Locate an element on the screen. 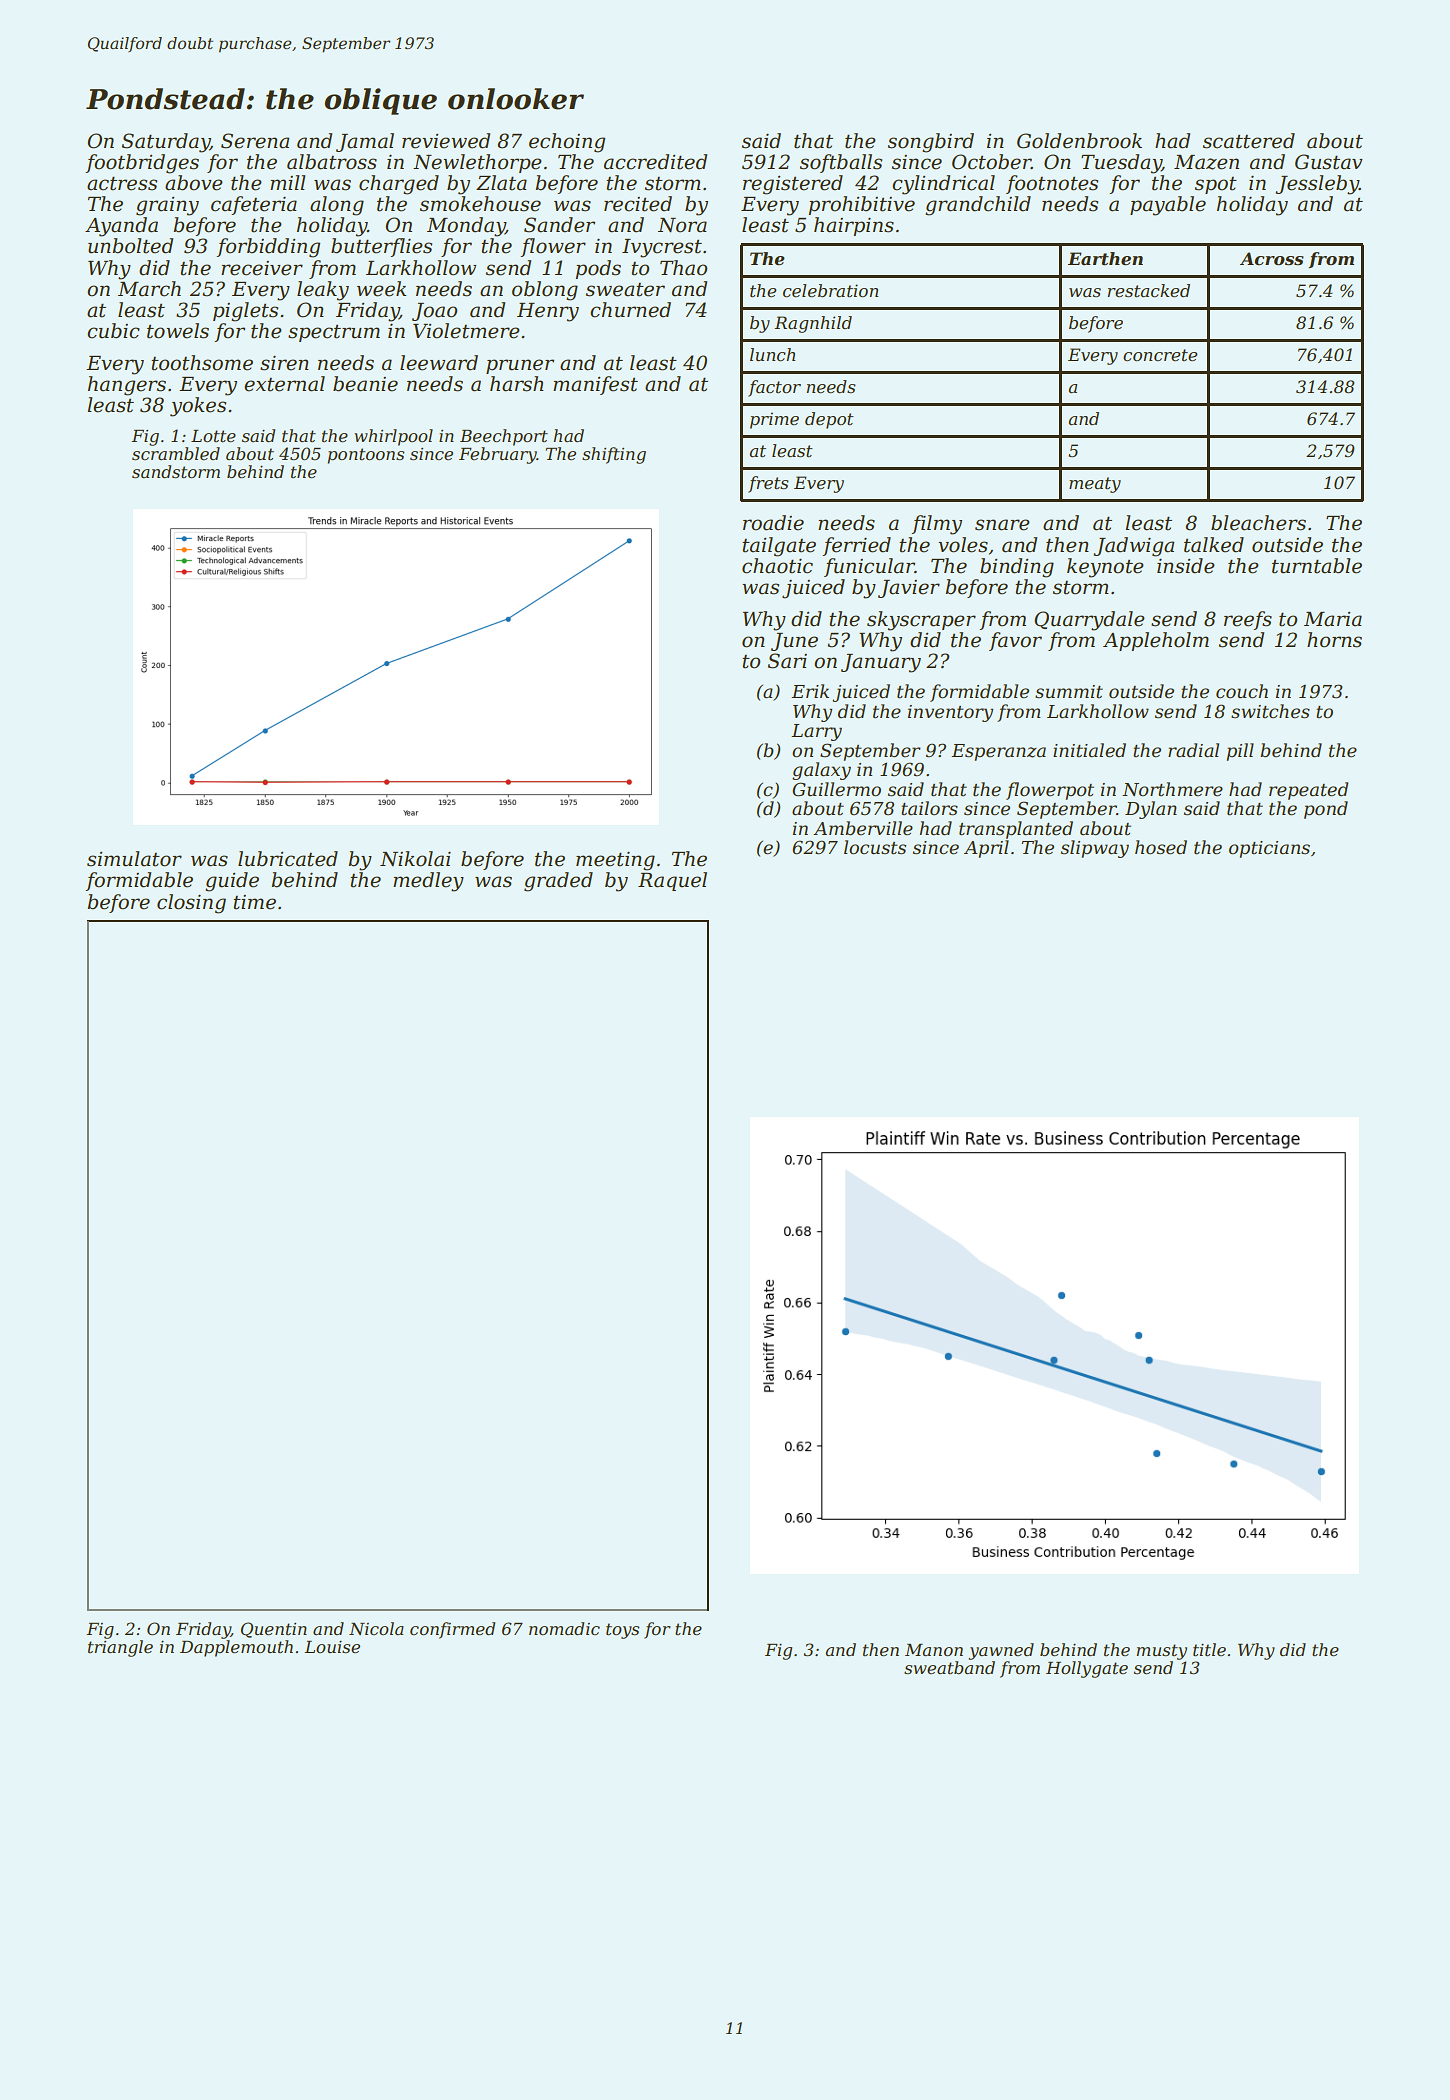 Image resolution: width=1450 pixels, height=2100 pixels. softballs is located at coordinates (841, 163).
